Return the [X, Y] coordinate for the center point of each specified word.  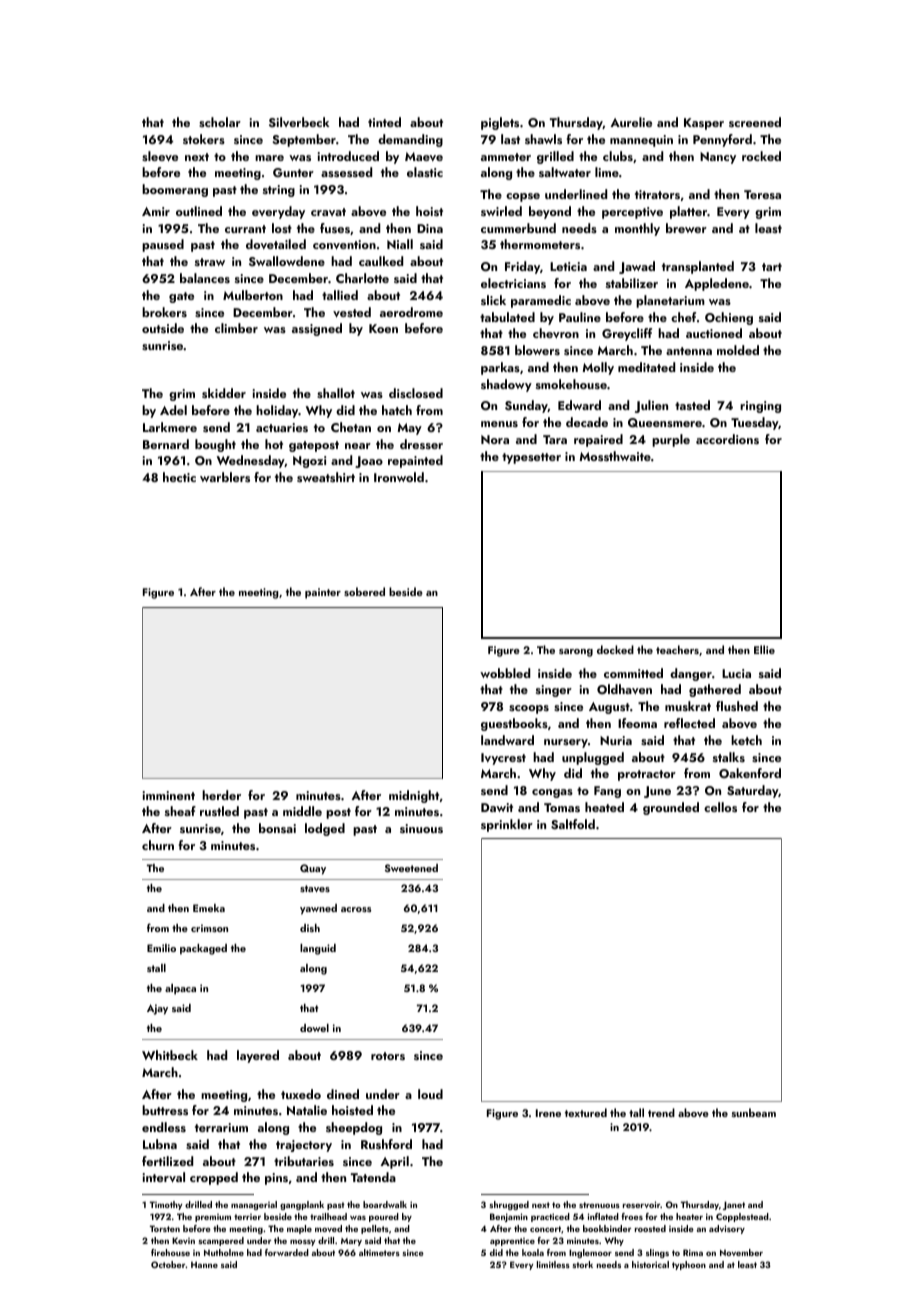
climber [236, 328]
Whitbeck [170, 1055]
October [168, 1264]
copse [523, 197]
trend [661, 1112]
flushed [737, 706]
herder [221, 795]
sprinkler [507, 825]
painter [323, 593]
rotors [388, 1056]
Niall [400, 244]
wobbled [505, 673]
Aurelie [631, 122]
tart [772, 267]
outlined [199, 211]
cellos [720, 807]
